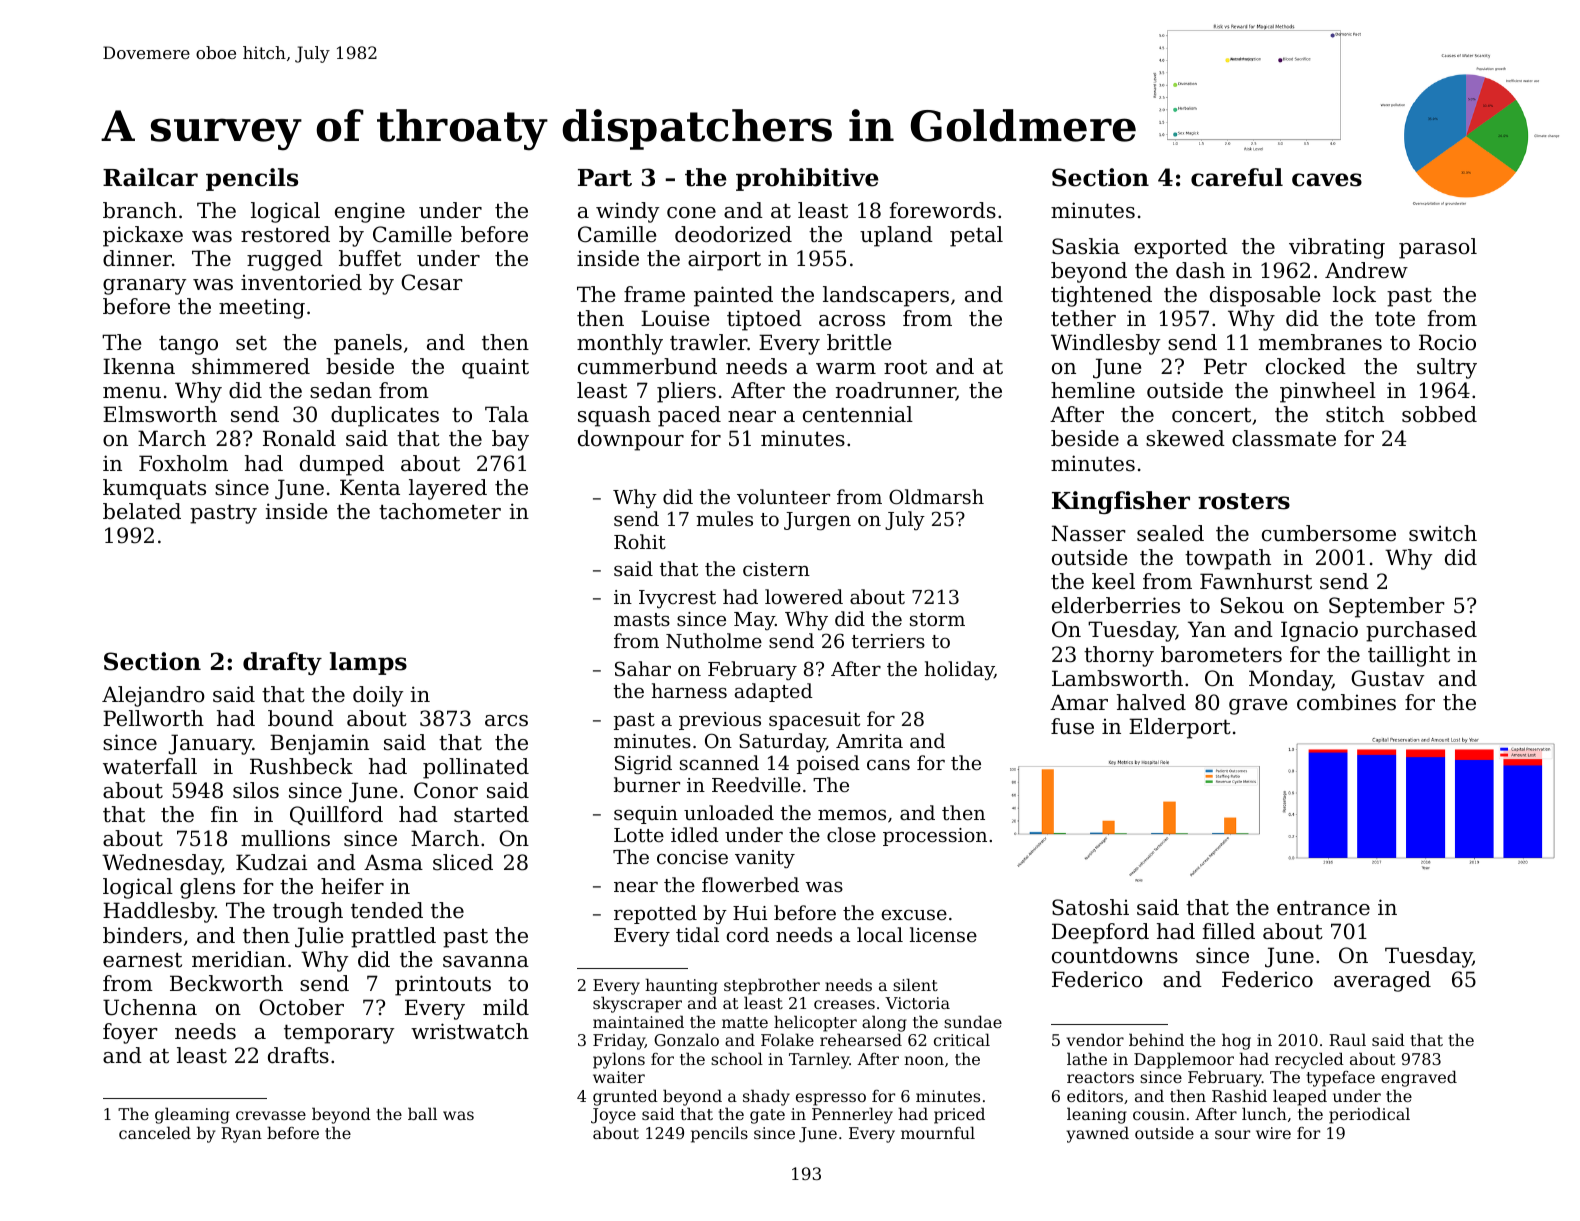  Describe the element at coordinates (605, 178) in the page. I see `Part` at that location.
